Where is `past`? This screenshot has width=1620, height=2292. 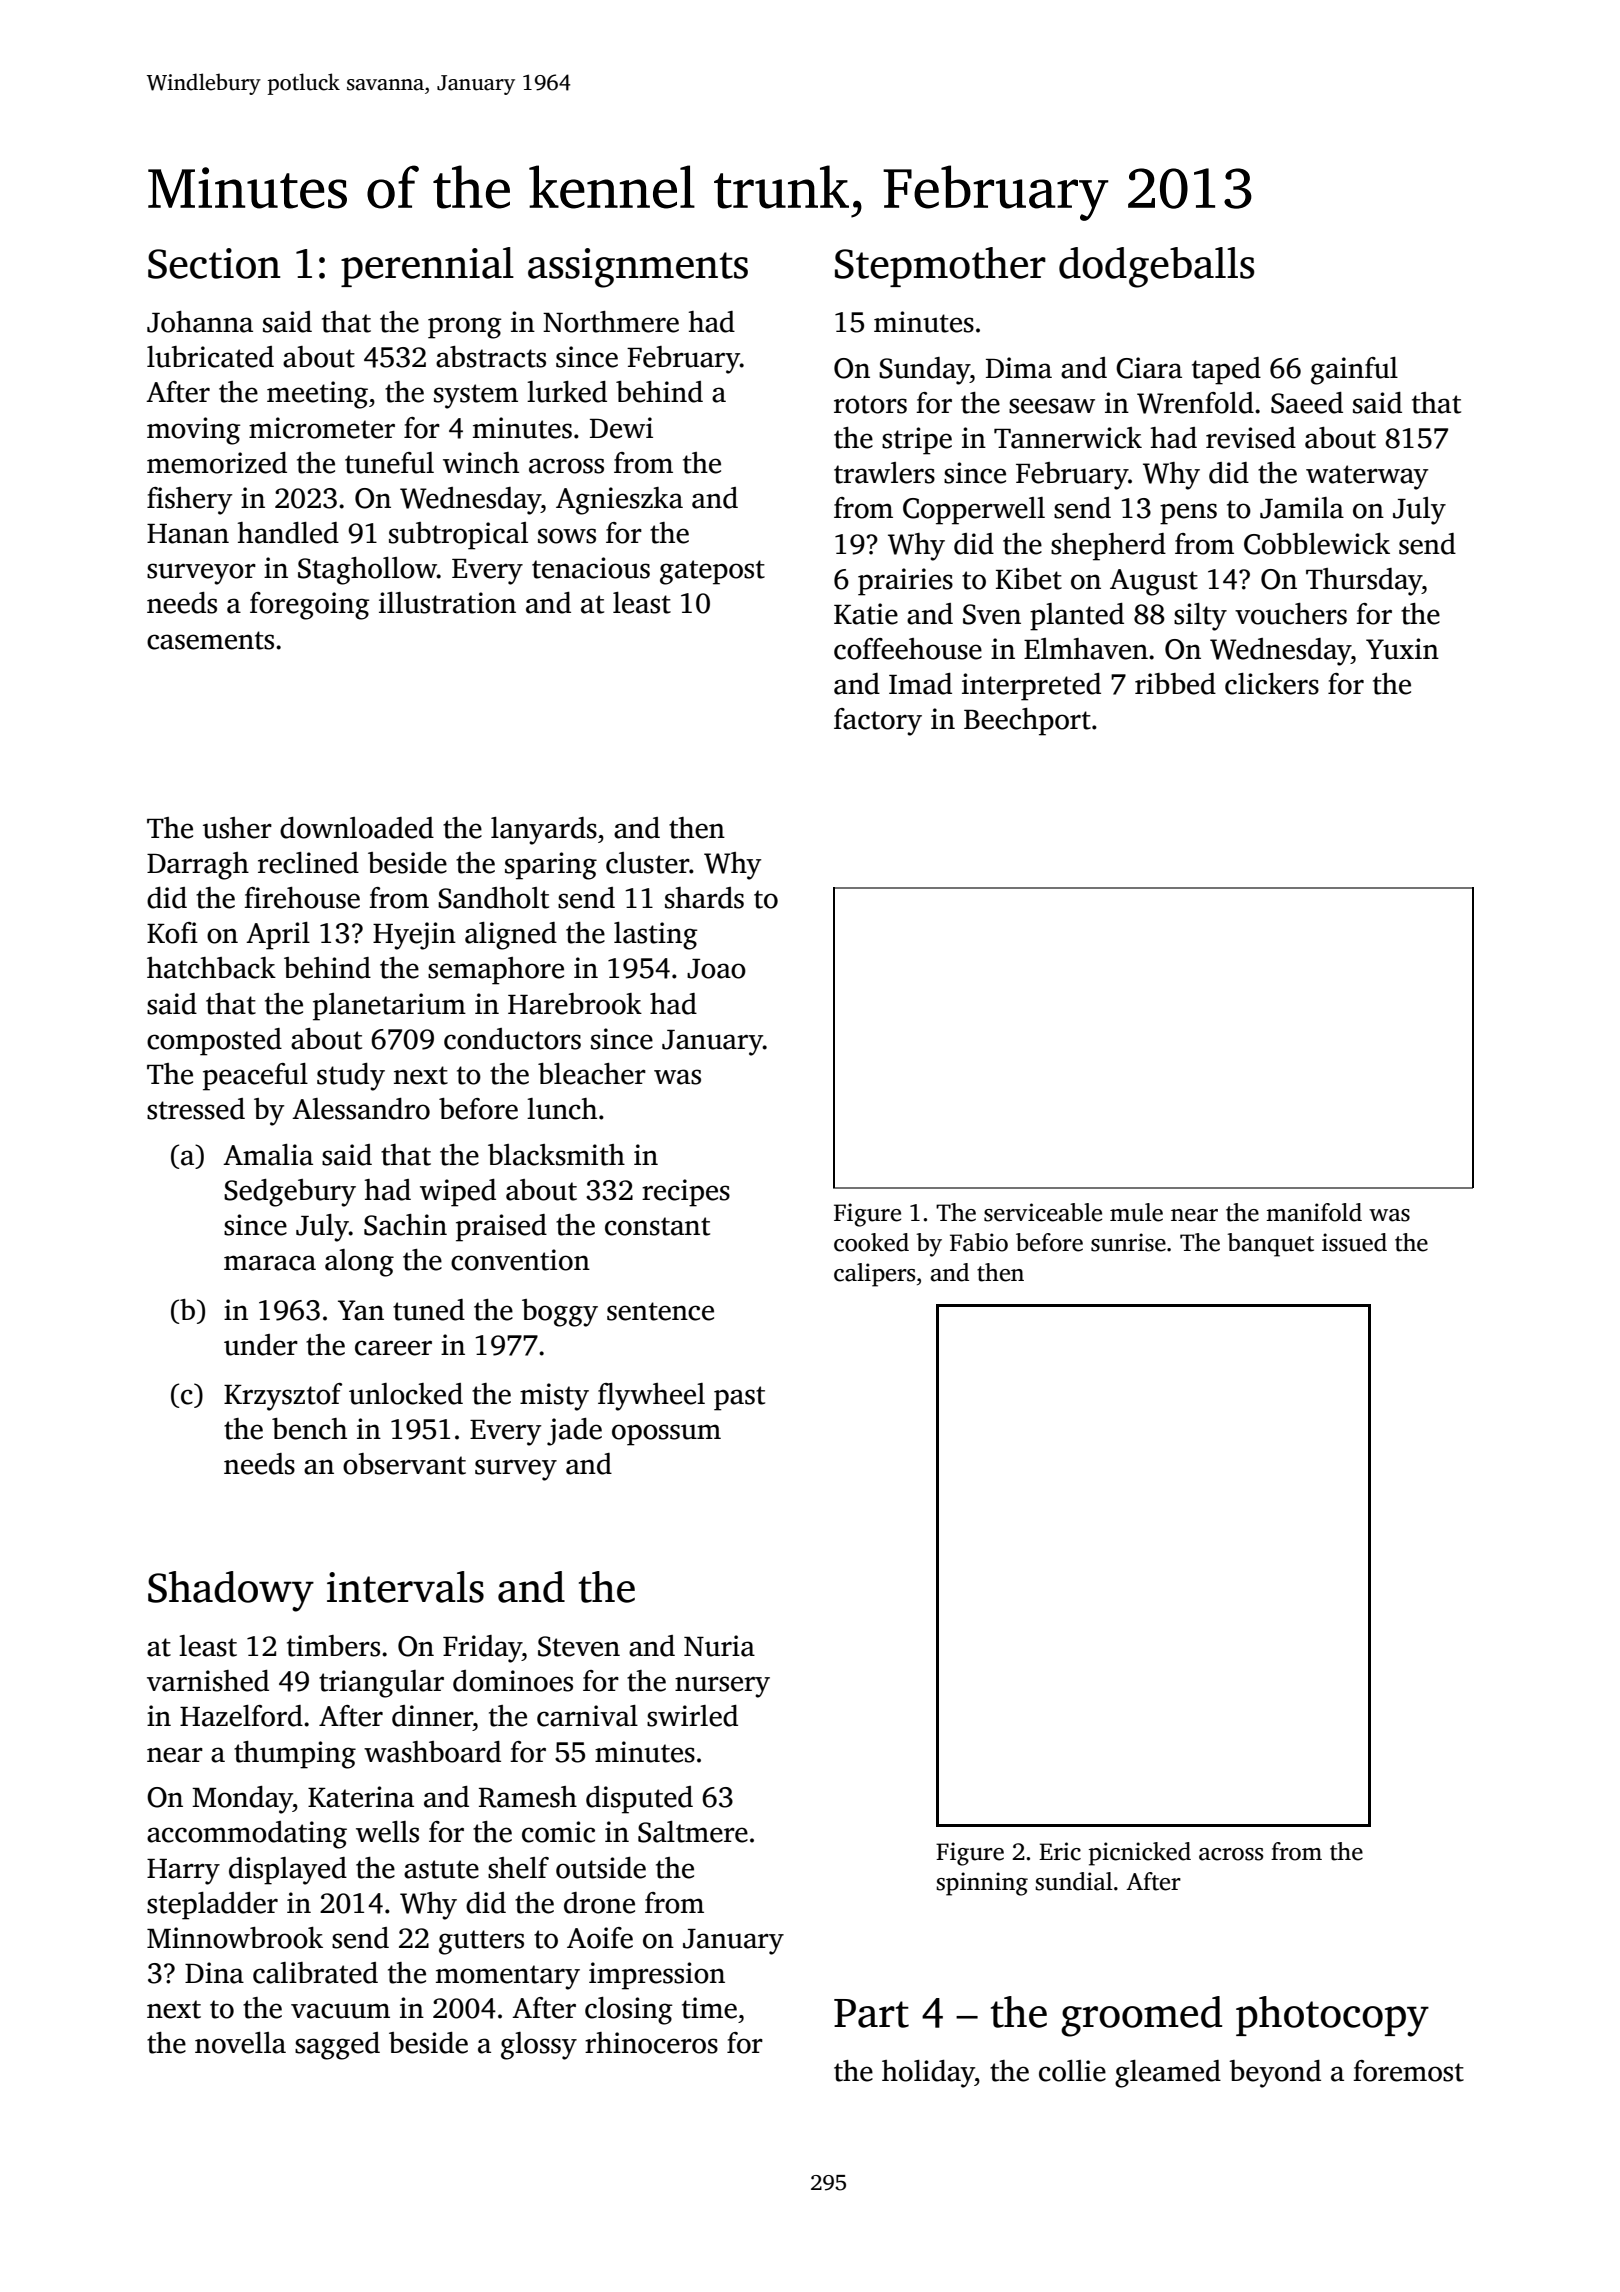 past is located at coordinates (739, 1398).
